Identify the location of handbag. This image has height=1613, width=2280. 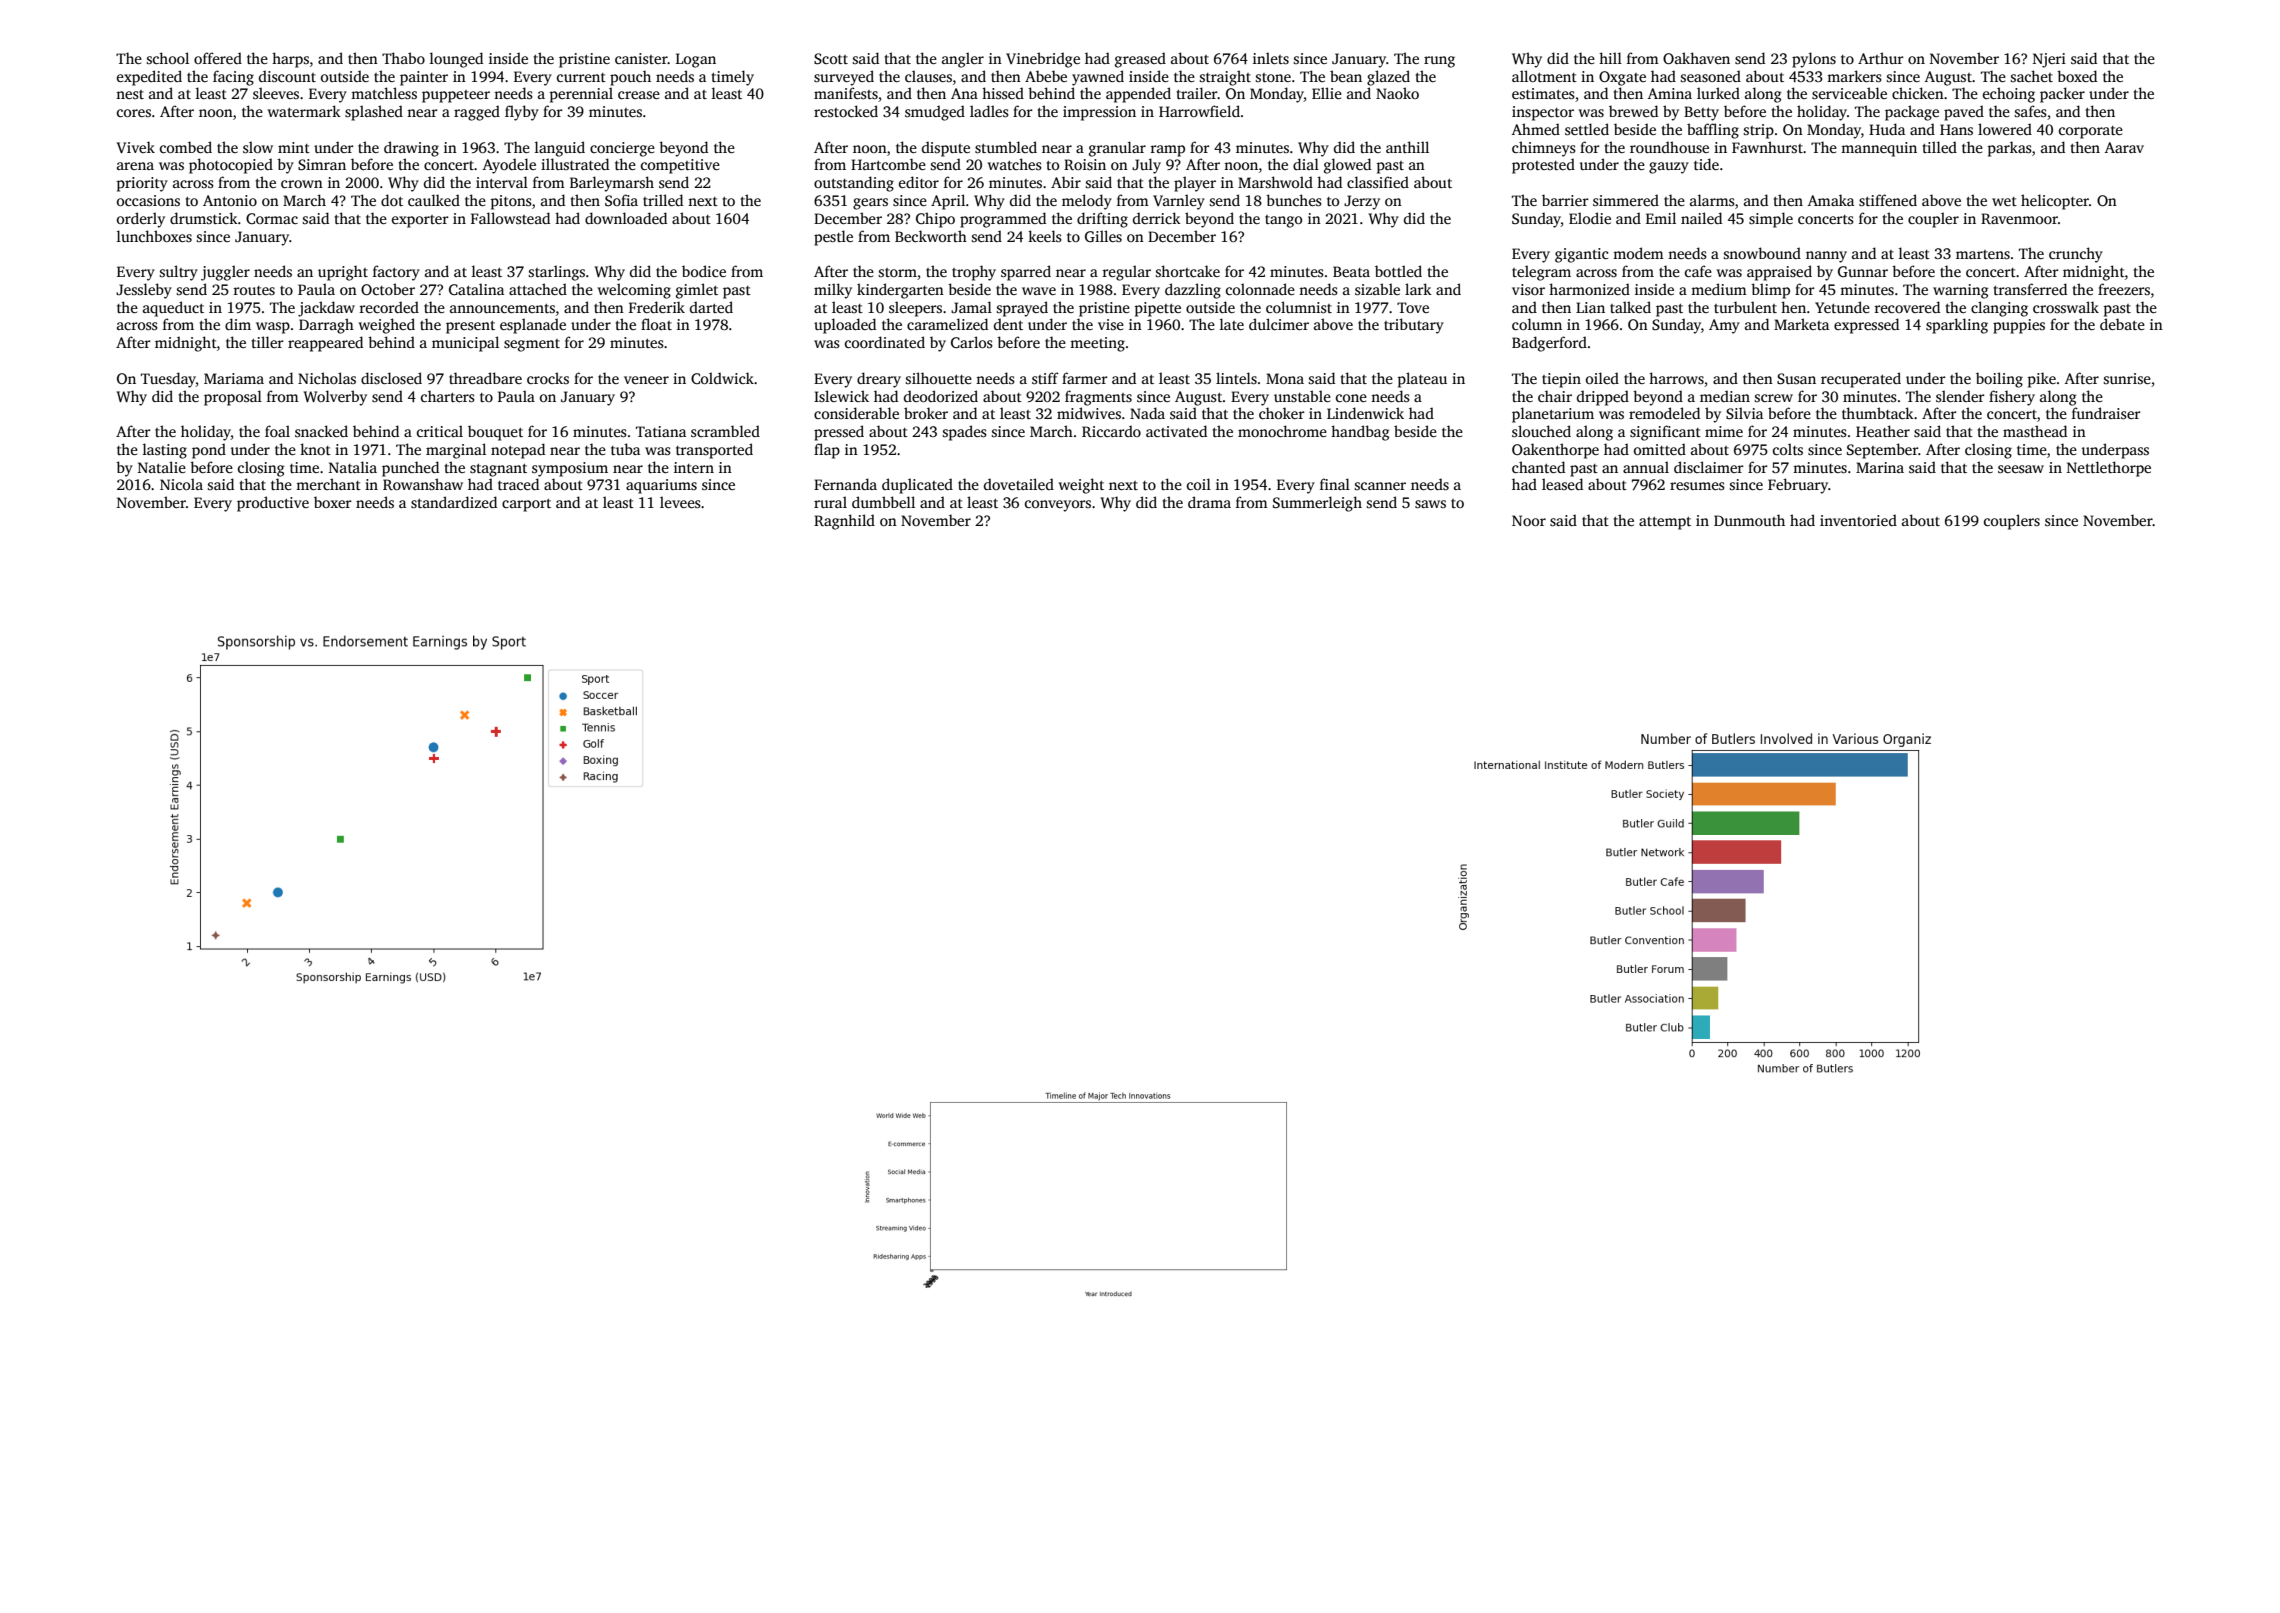
(1360, 433).
